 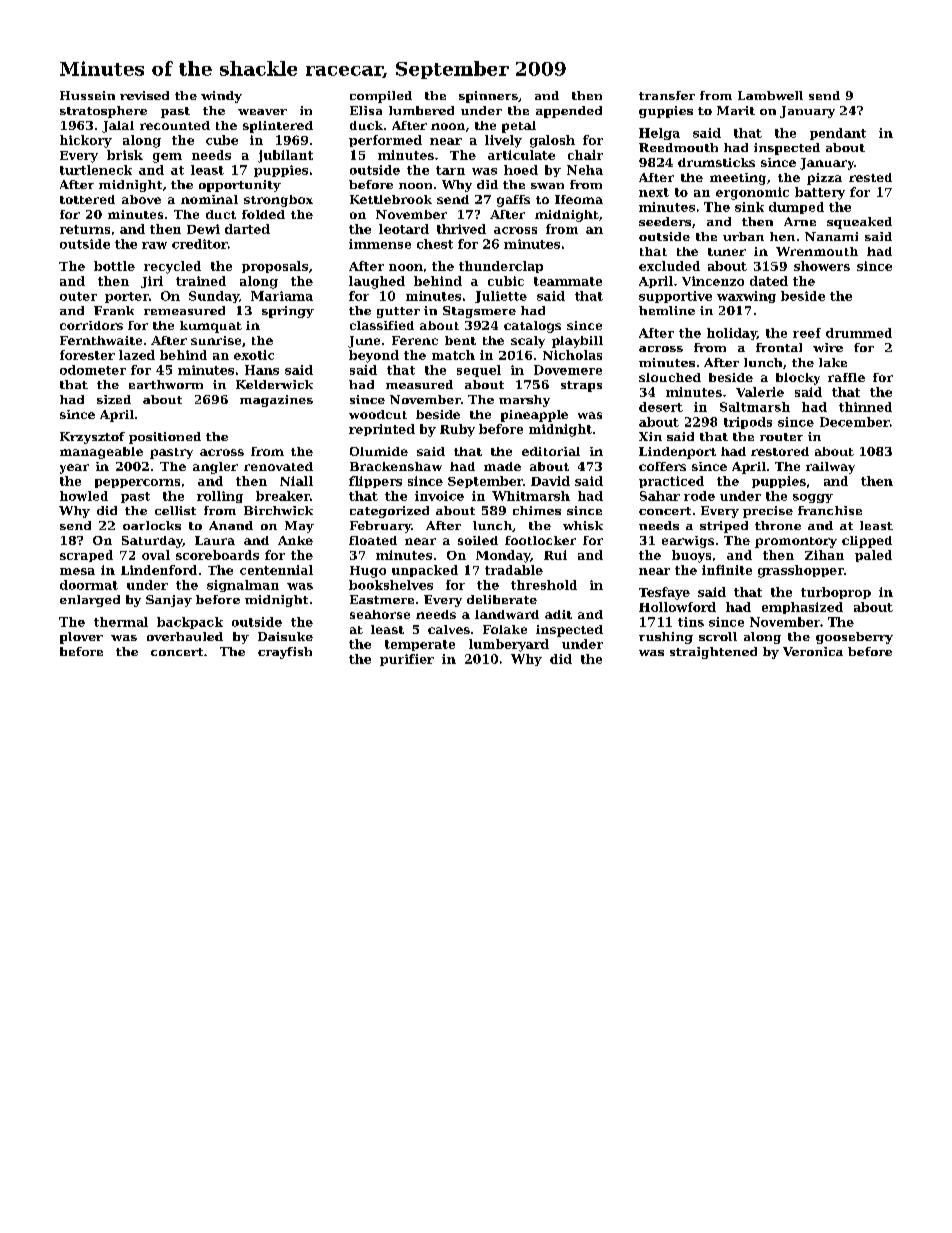 I want to click on playbill, so click(x=577, y=342).
